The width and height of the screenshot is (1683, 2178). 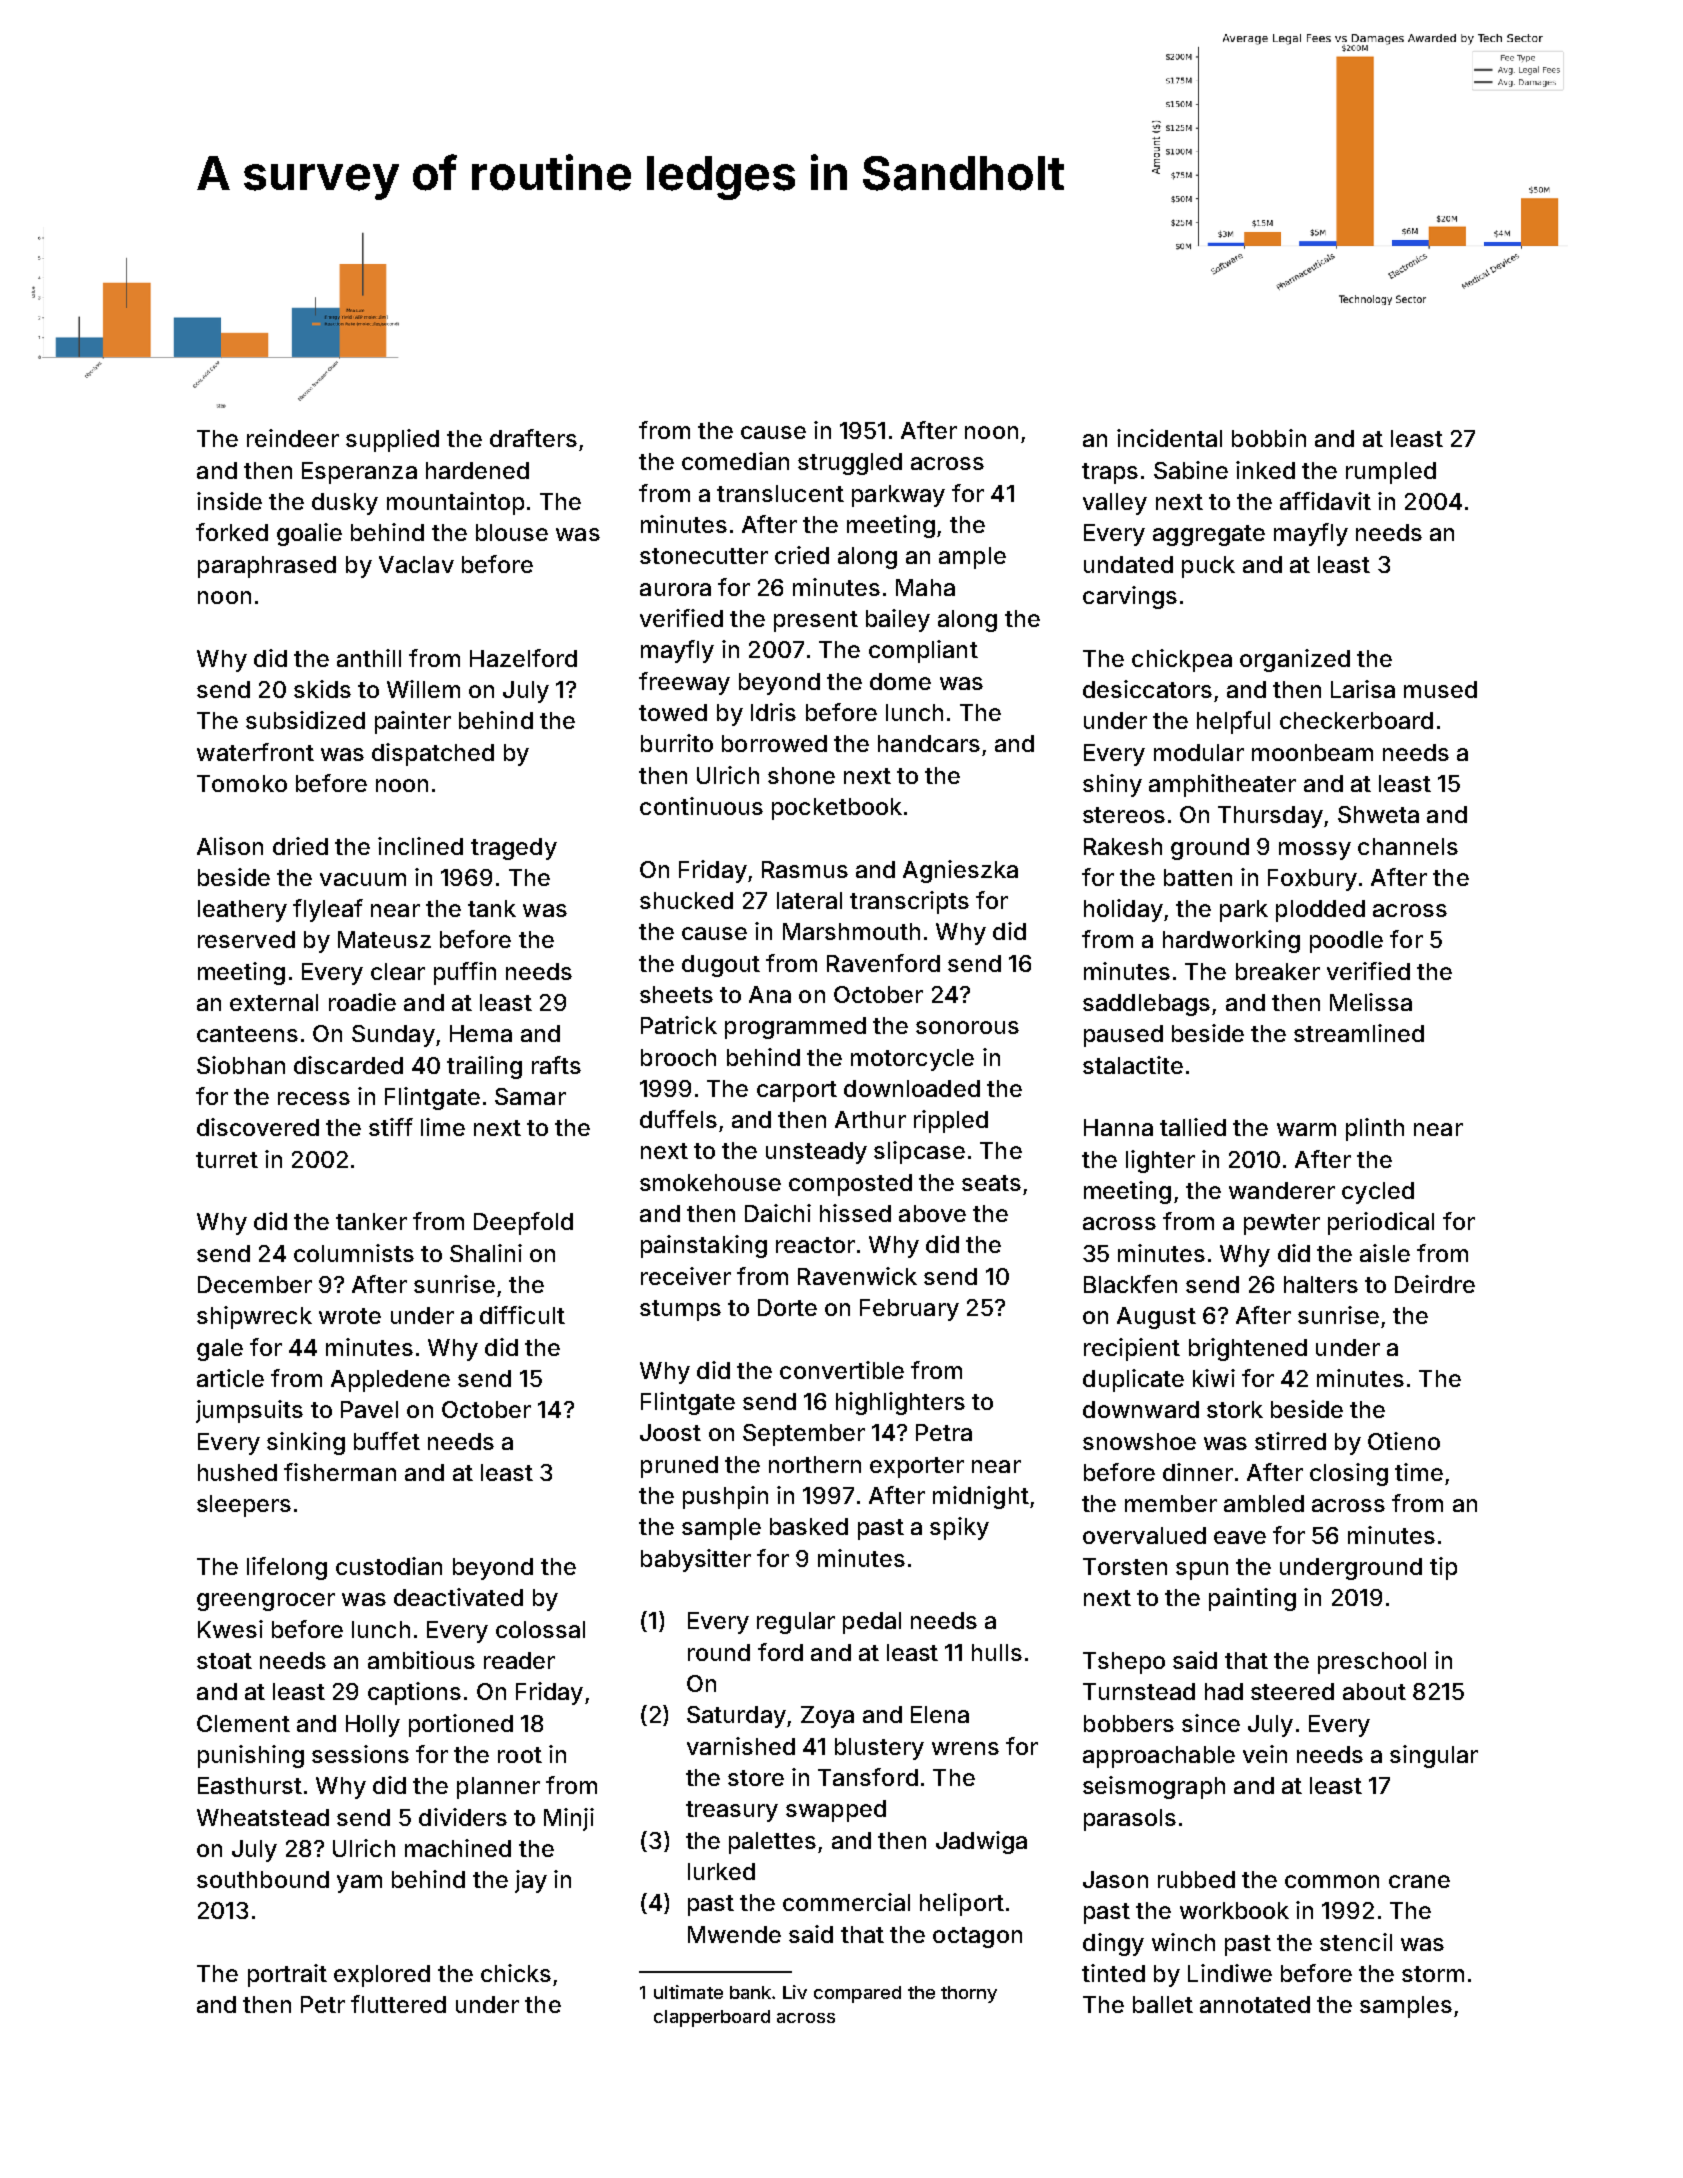 What do you see at coordinates (741, 1746) in the screenshot?
I see `varnished` at bounding box center [741, 1746].
